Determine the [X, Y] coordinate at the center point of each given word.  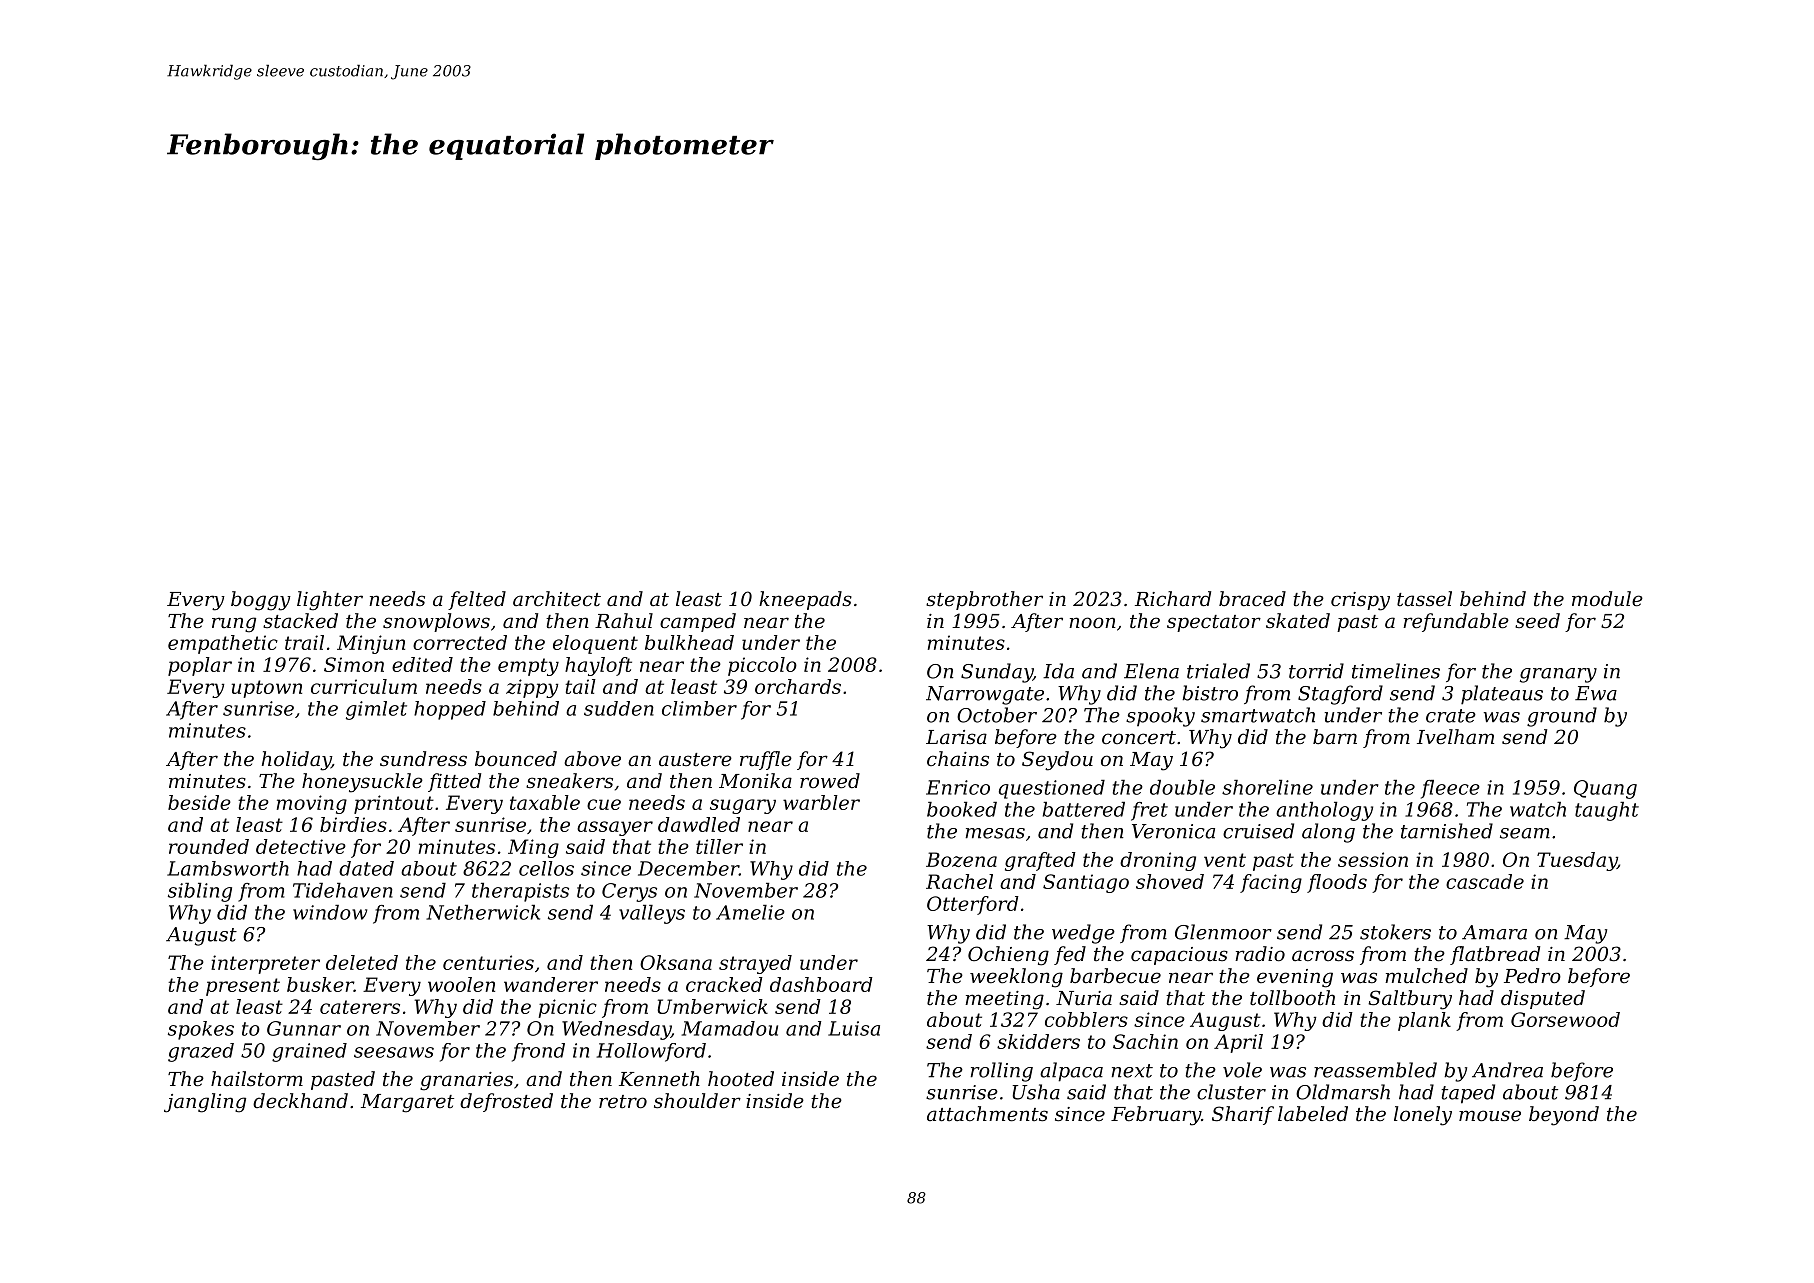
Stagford [1340, 695]
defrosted [506, 1102]
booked [962, 809]
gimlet [376, 710]
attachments [987, 1114]
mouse [1490, 1116]
